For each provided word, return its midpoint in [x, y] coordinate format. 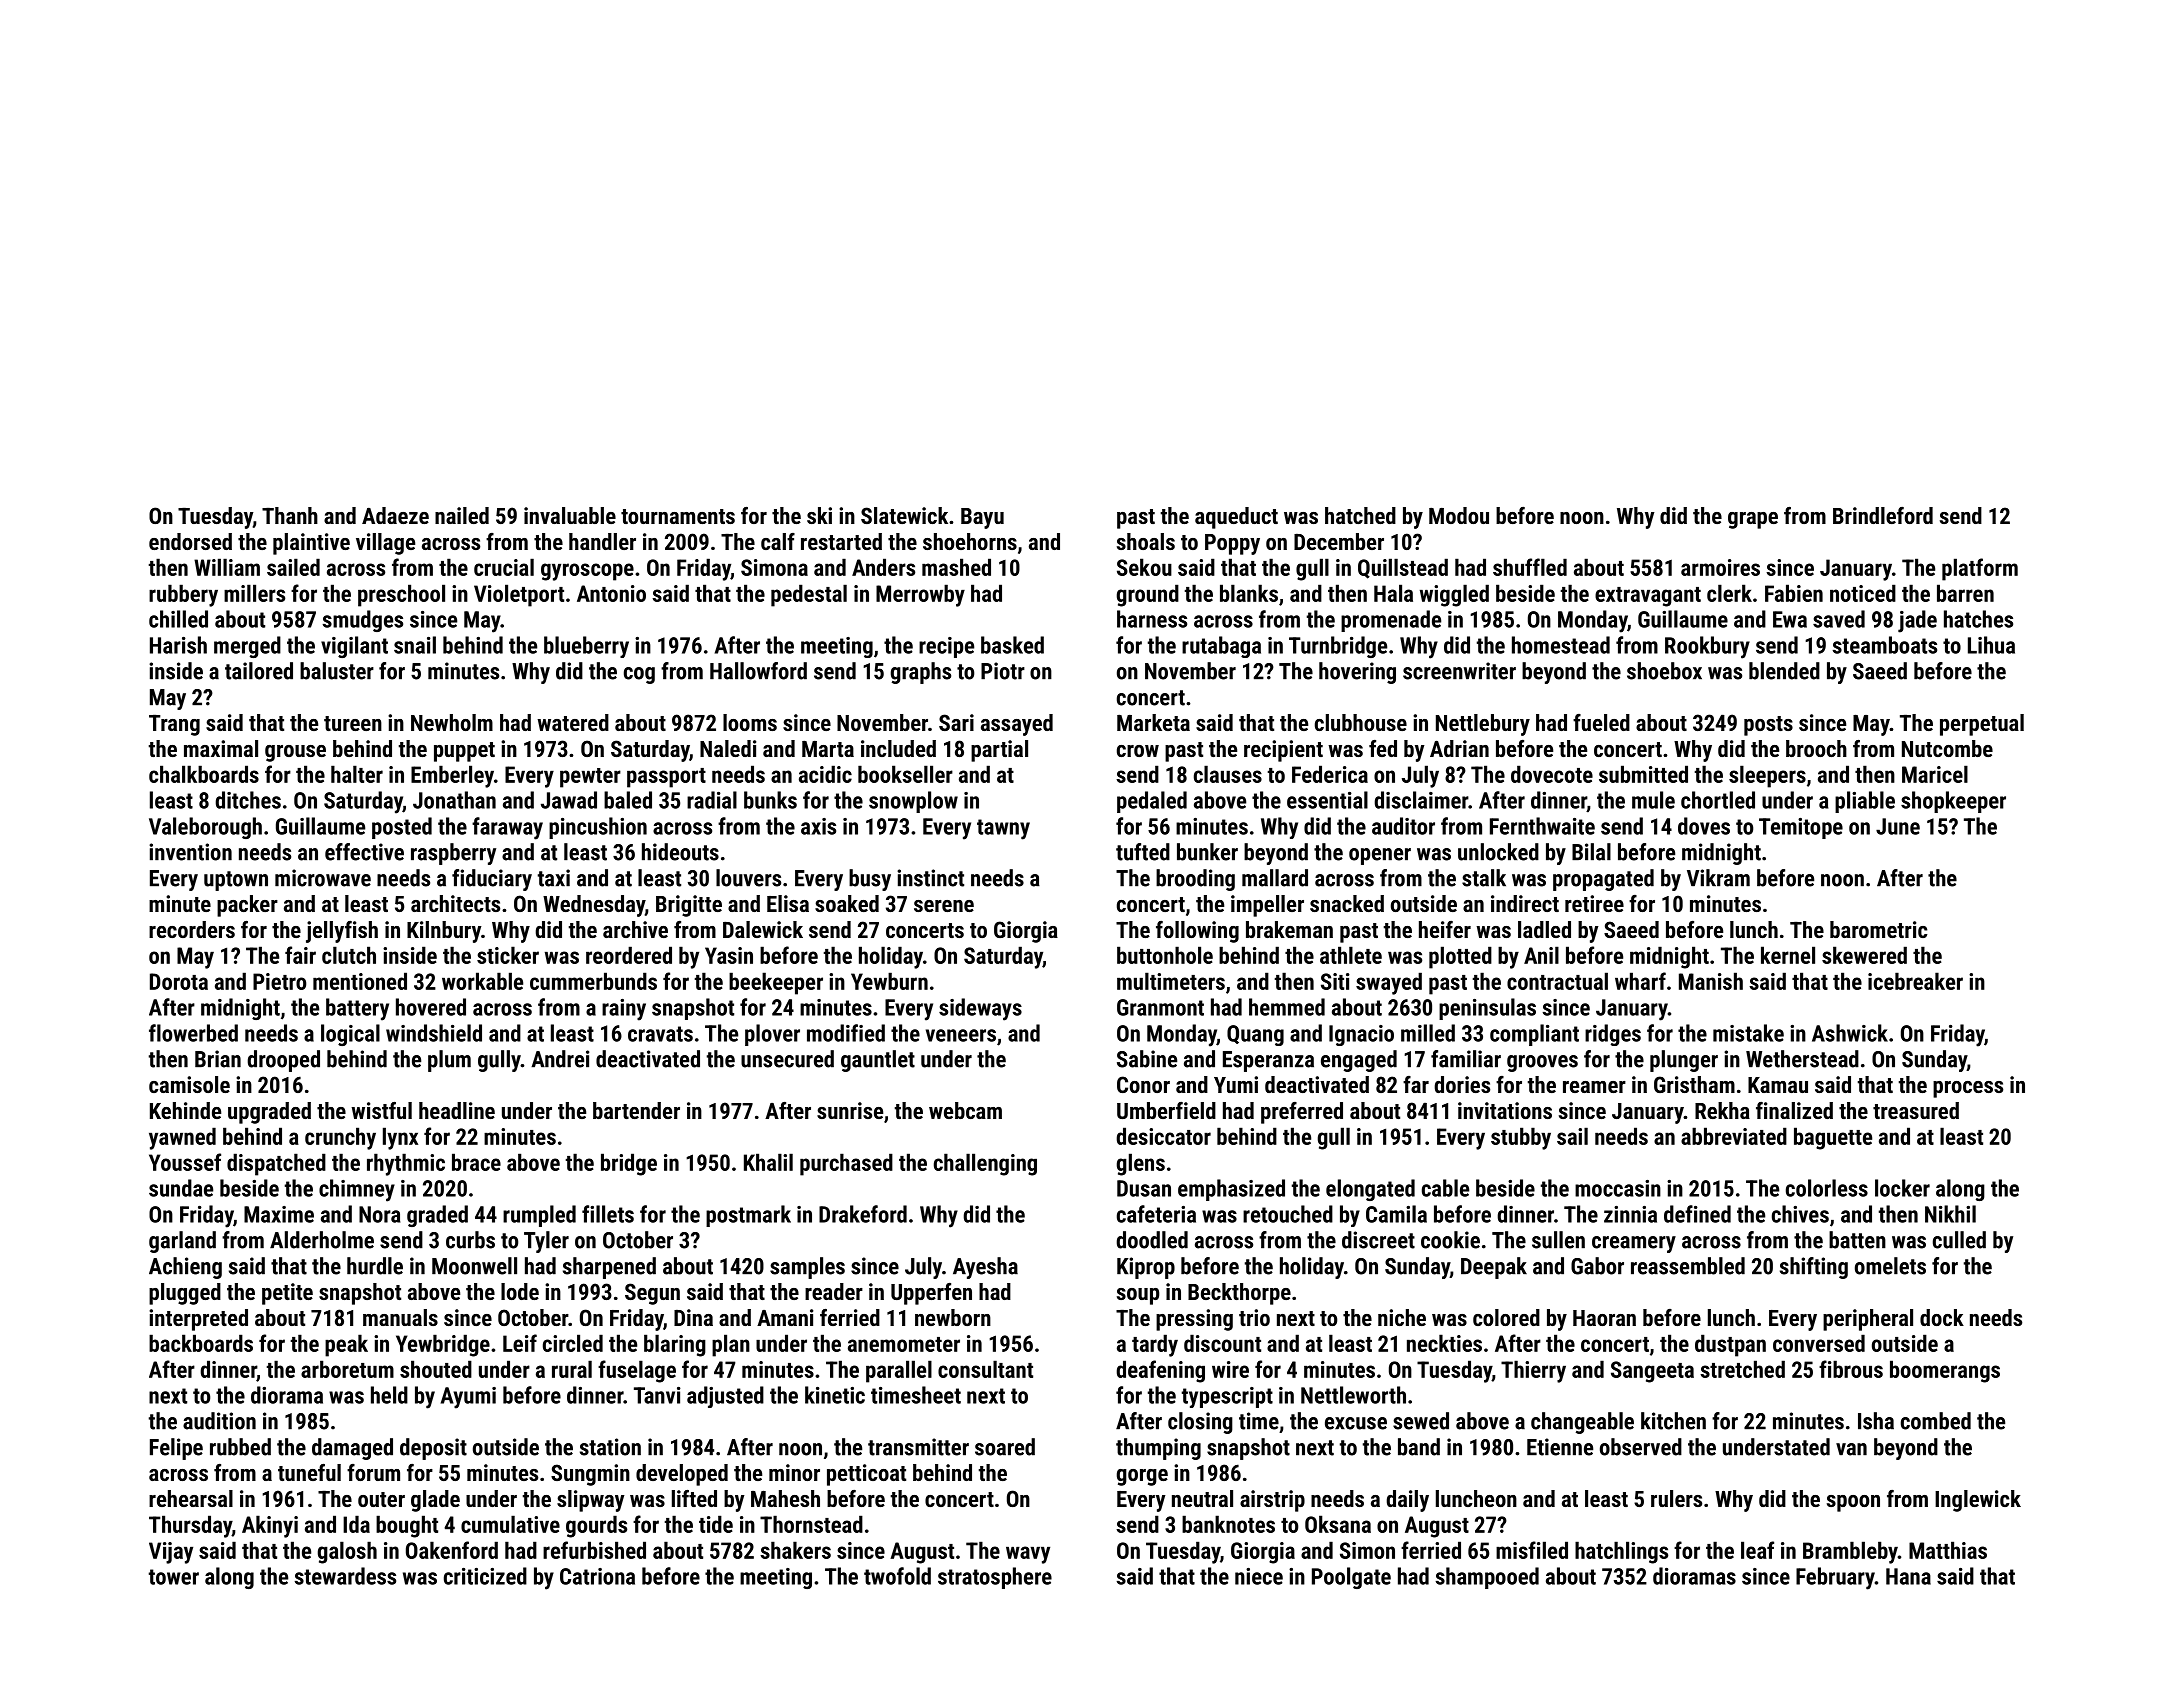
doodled [1152, 1240]
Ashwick [1850, 1033]
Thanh [290, 515]
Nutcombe [1947, 748]
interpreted [198, 1320]
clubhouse [1361, 722]
